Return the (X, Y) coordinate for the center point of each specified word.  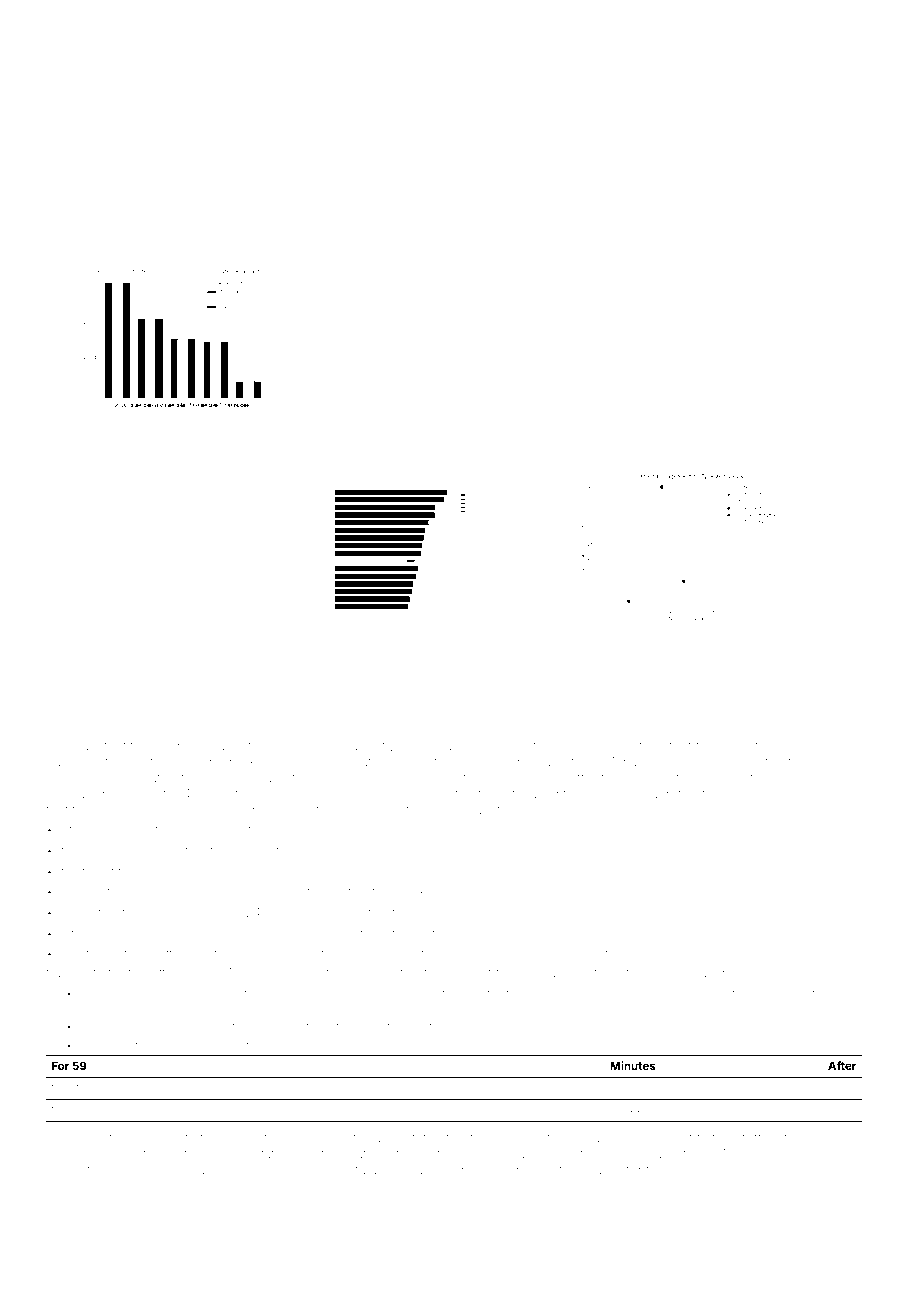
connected (386, 973)
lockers (627, 1155)
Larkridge (428, 893)
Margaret (654, 795)
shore (171, 747)
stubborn (110, 850)
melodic (357, 1045)
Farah (667, 993)
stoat (677, 746)
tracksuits (74, 973)
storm (85, 1088)
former (129, 1137)
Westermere (765, 746)
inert (597, 954)
